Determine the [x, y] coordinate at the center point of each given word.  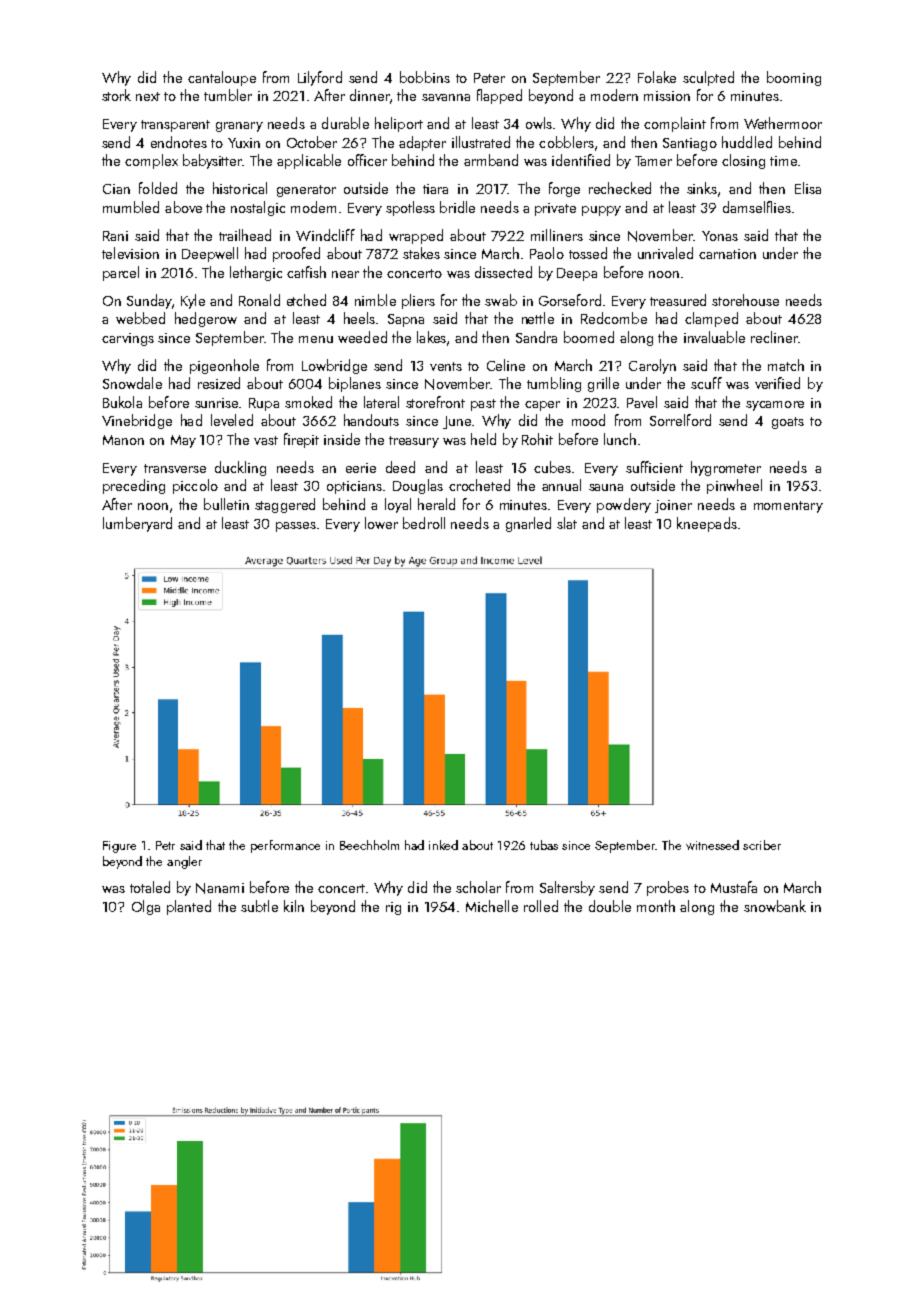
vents [446, 366]
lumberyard [137, 524]
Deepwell [210, 254]
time [783, 161]
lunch [620, 439]
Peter [489, 78]
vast [266, 440]
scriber [762, 845]
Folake [657, 77]
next [148, 96]
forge [564, 189]
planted [189, 907]
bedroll [424, 523]
